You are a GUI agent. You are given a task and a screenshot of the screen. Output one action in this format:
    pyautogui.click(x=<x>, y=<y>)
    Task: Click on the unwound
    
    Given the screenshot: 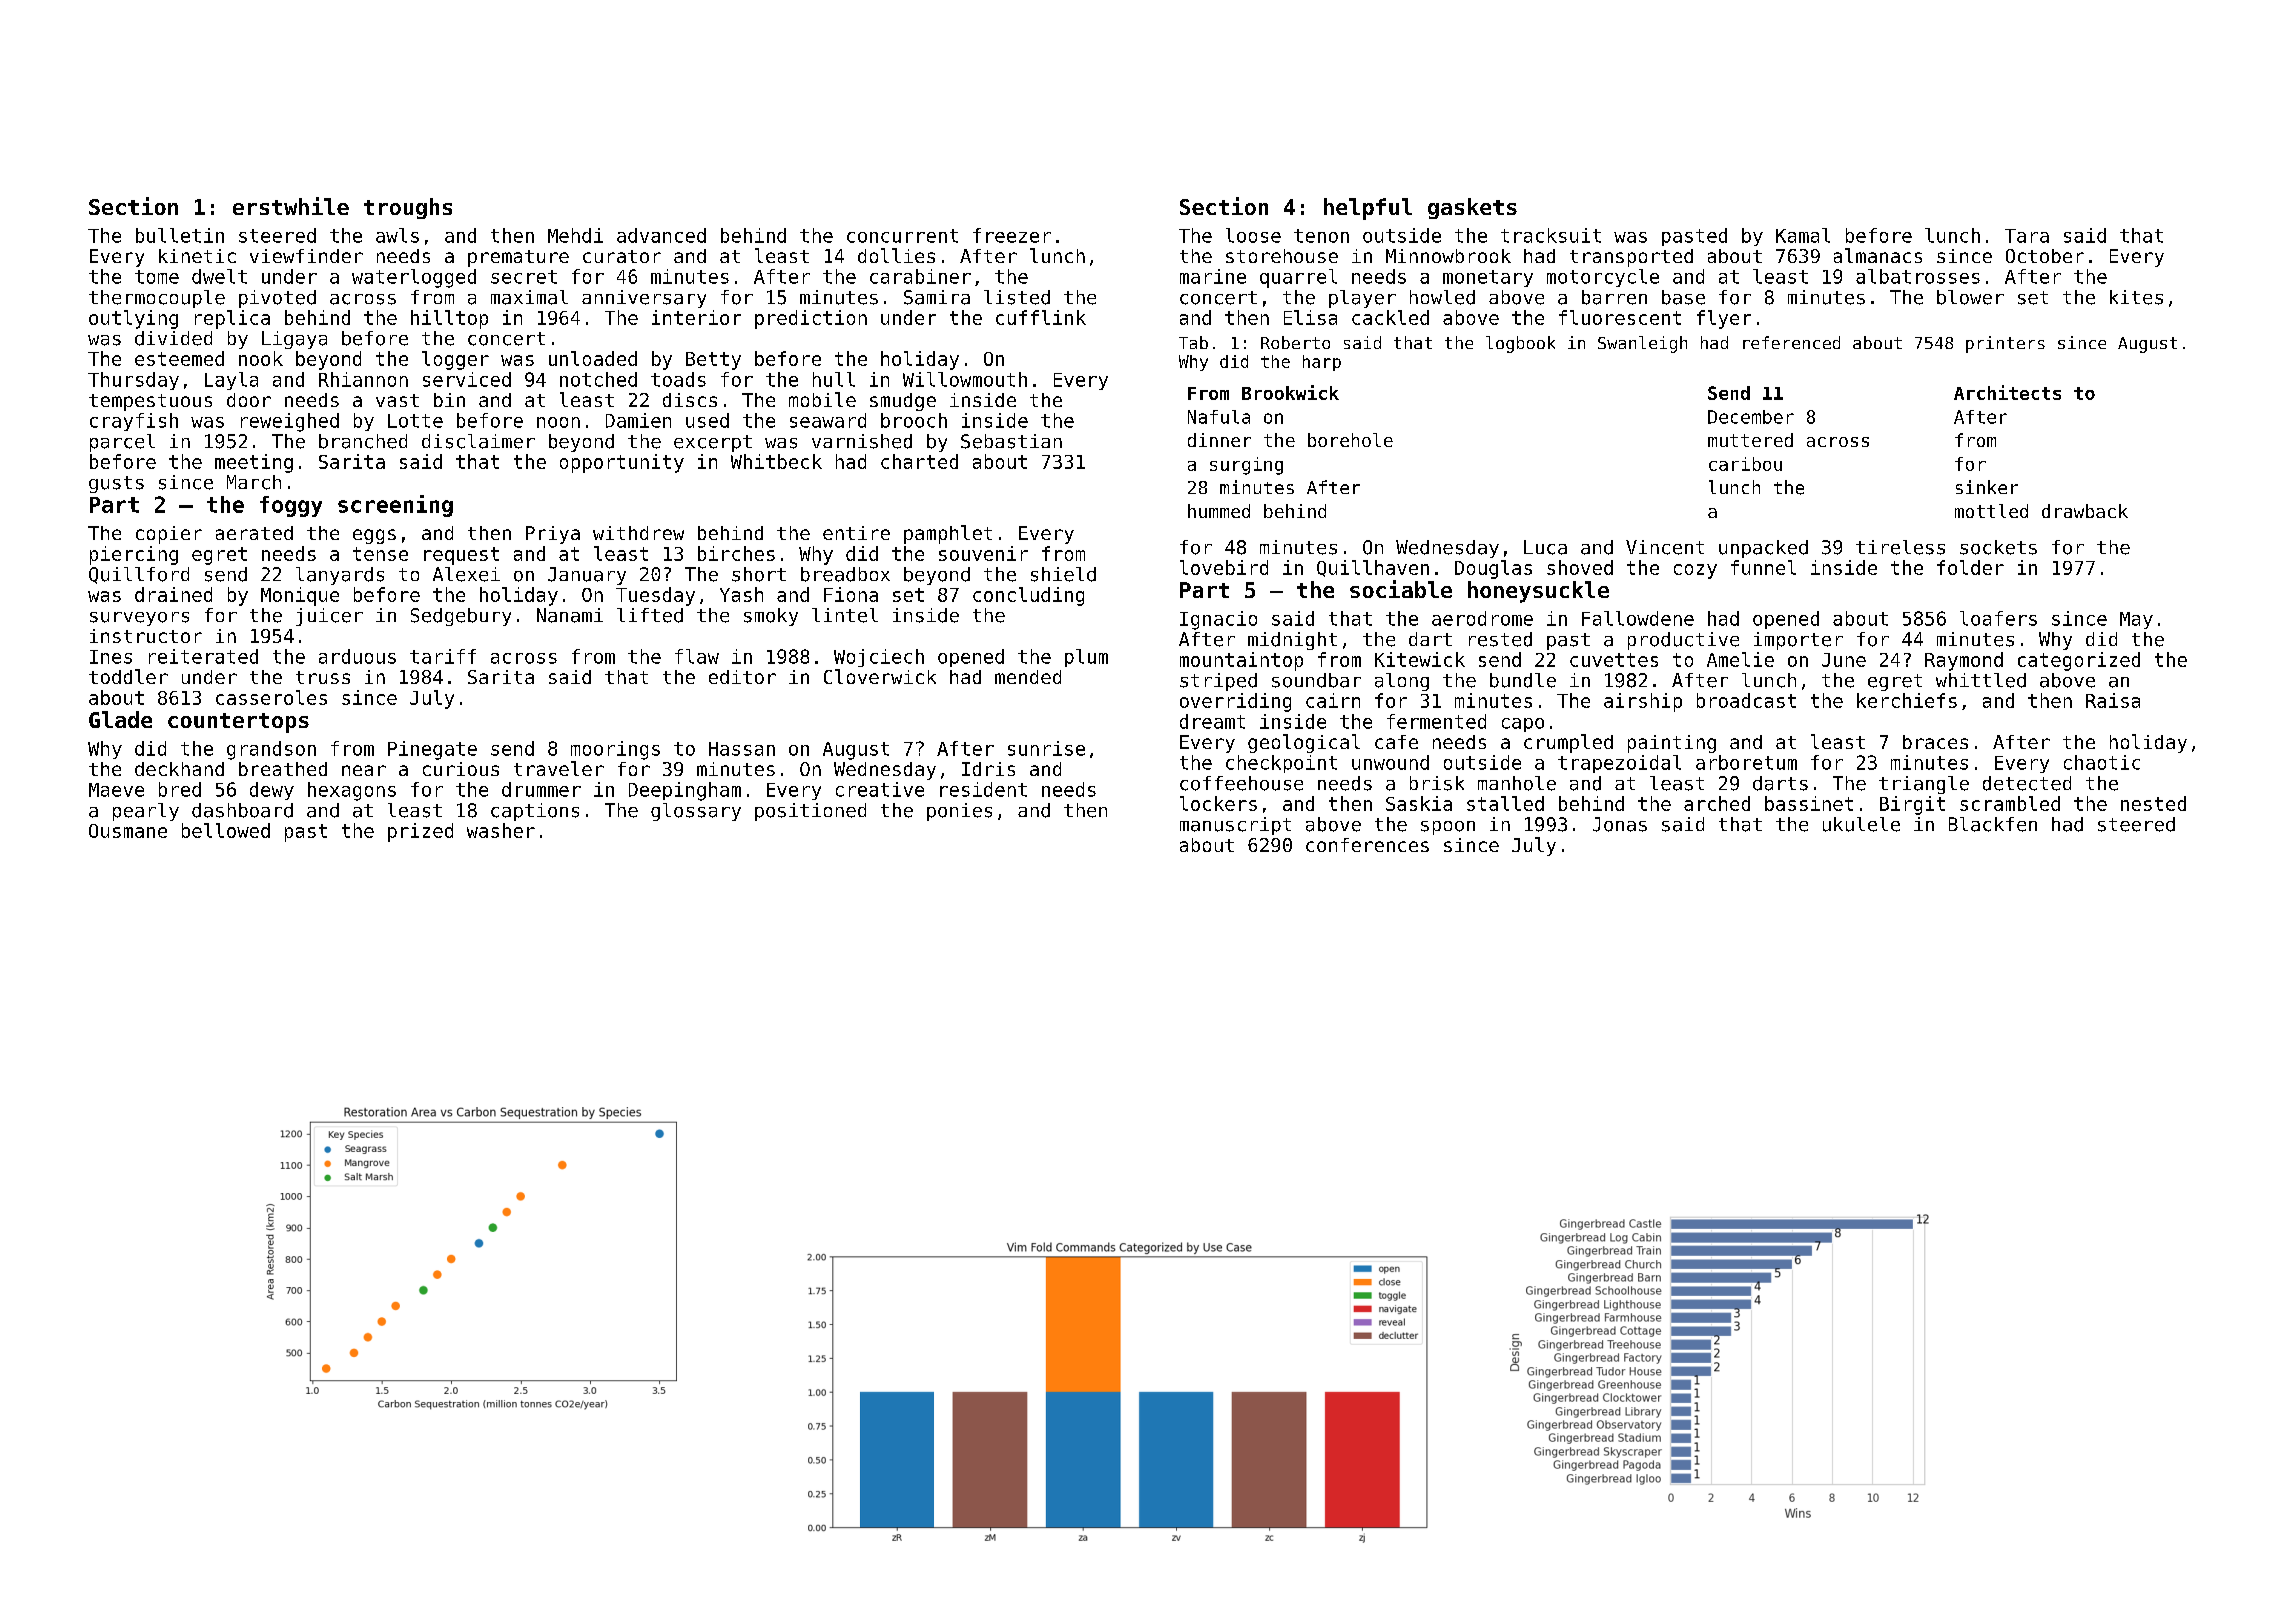 What is the action you would take?
    pyautogui.click(x=1390, y=762)
